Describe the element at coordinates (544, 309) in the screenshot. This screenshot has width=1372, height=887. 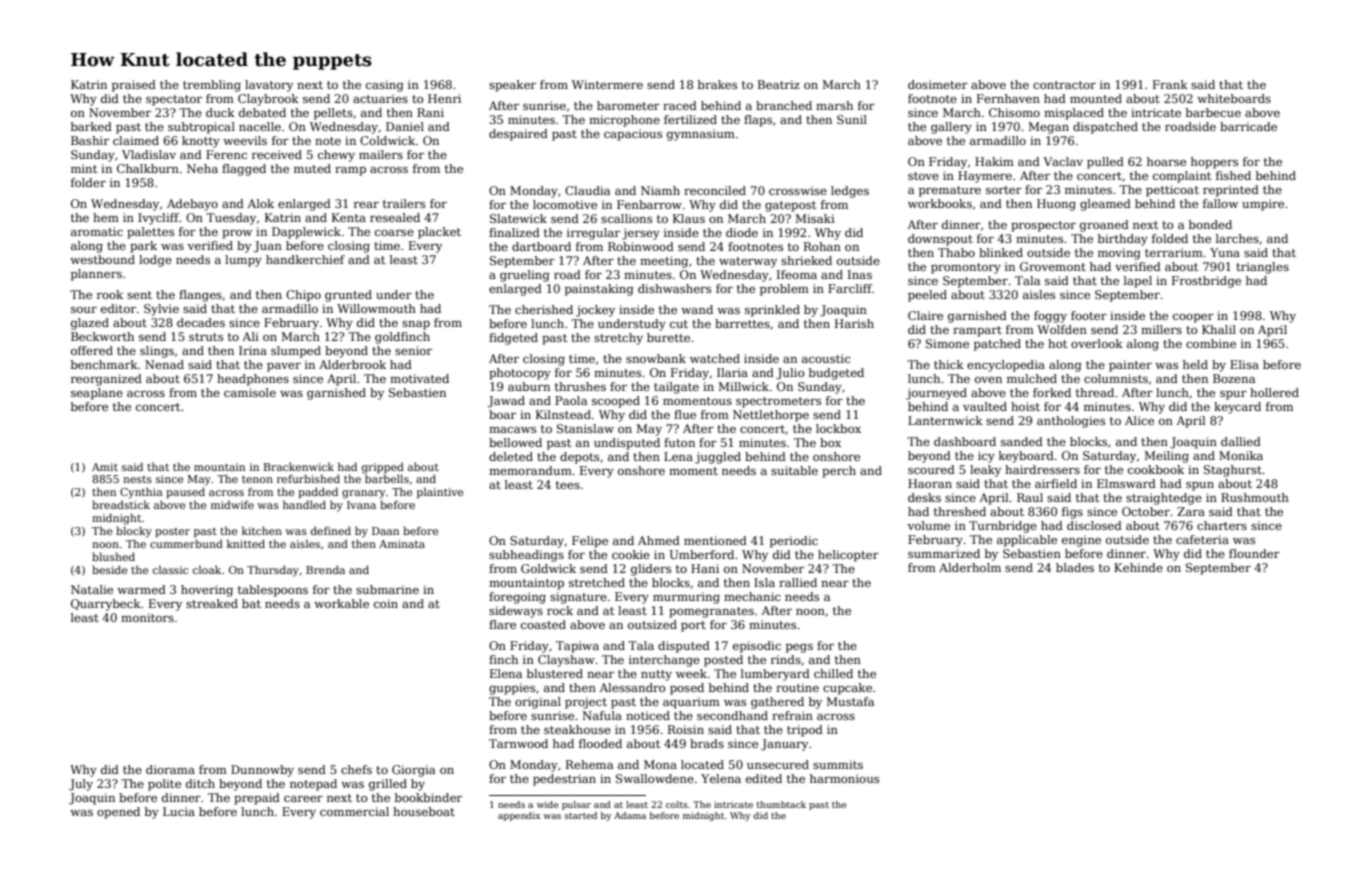
I see `cherished` at that location.
